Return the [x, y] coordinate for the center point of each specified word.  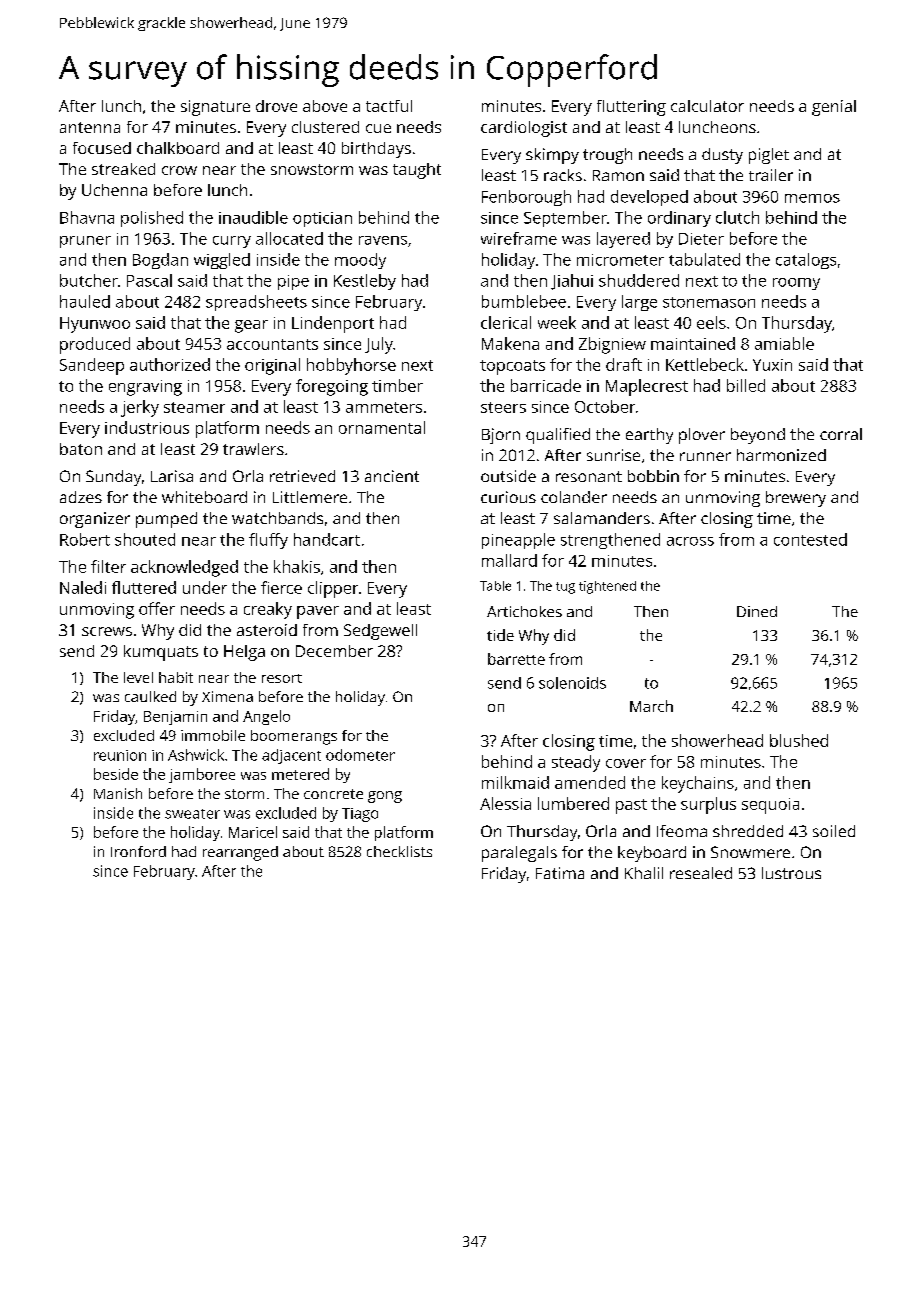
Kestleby [365, 282]
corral [841, 434]
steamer [194, 407]
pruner [85, 242]
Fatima [560, 873]
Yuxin [772, 365]
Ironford [138, 851]
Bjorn [501, 436]
